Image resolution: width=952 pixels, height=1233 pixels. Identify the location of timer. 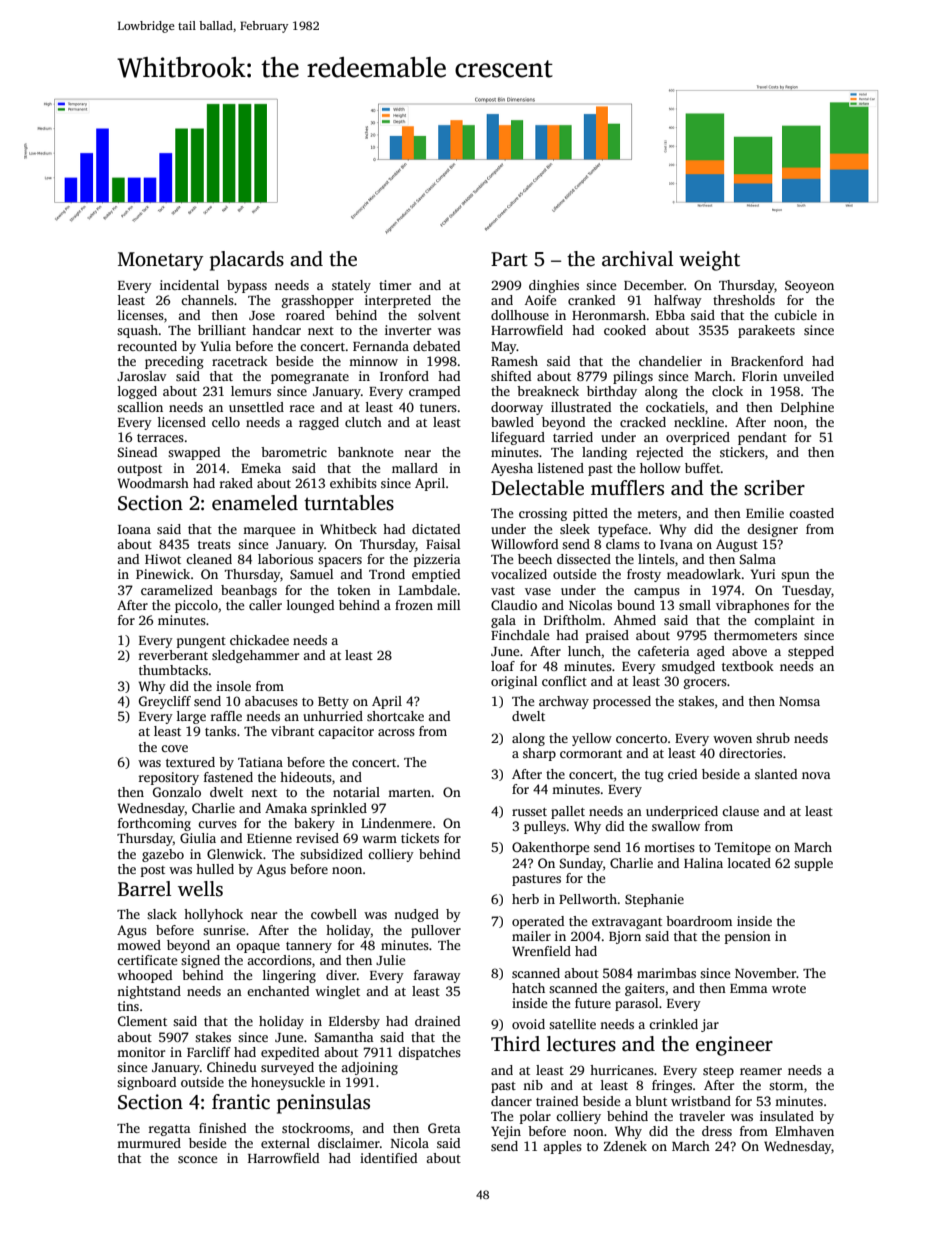
(395, 285).
